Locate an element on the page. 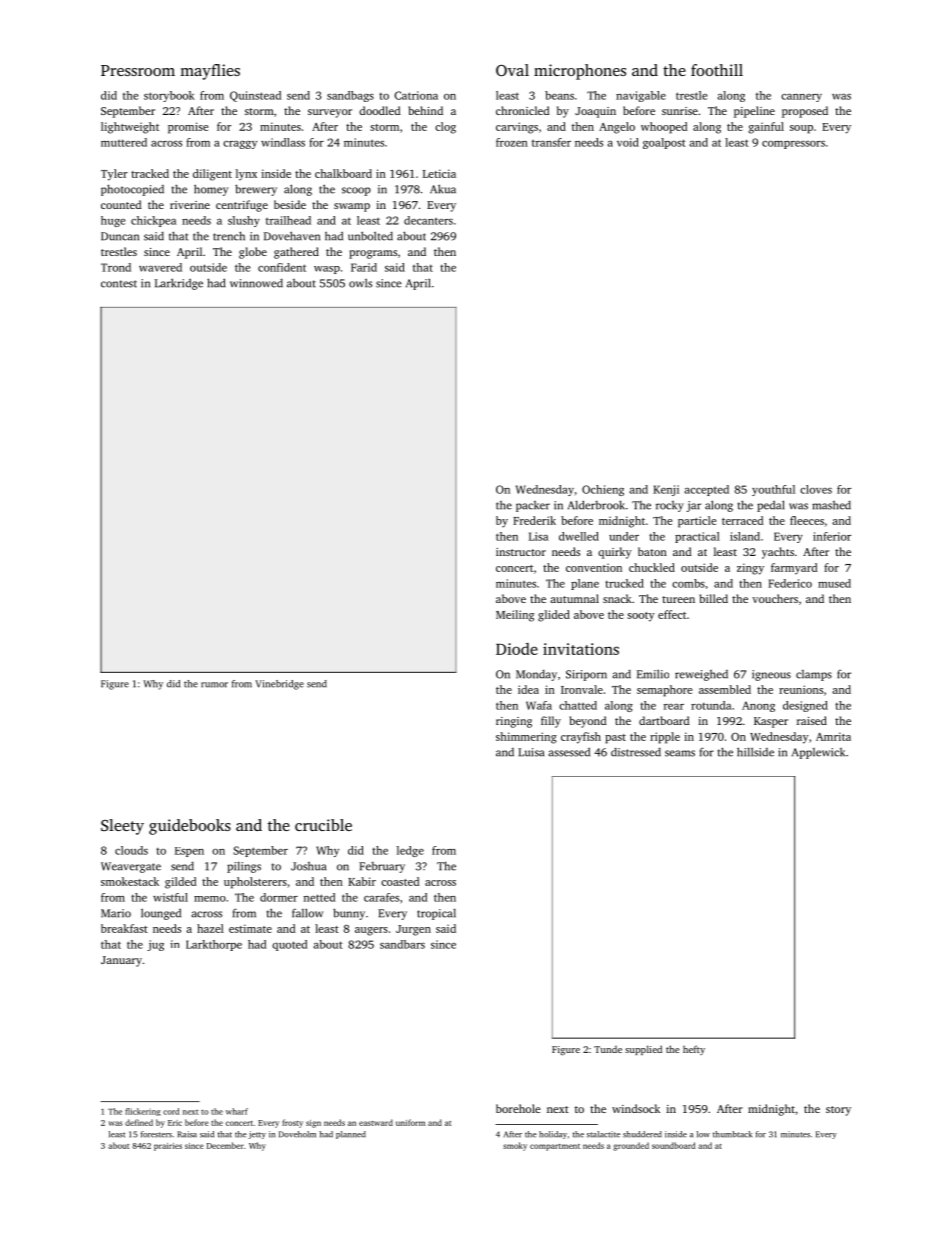 The width and height of the image is (952, 1233). contest is located at coordinates (119, 284).
